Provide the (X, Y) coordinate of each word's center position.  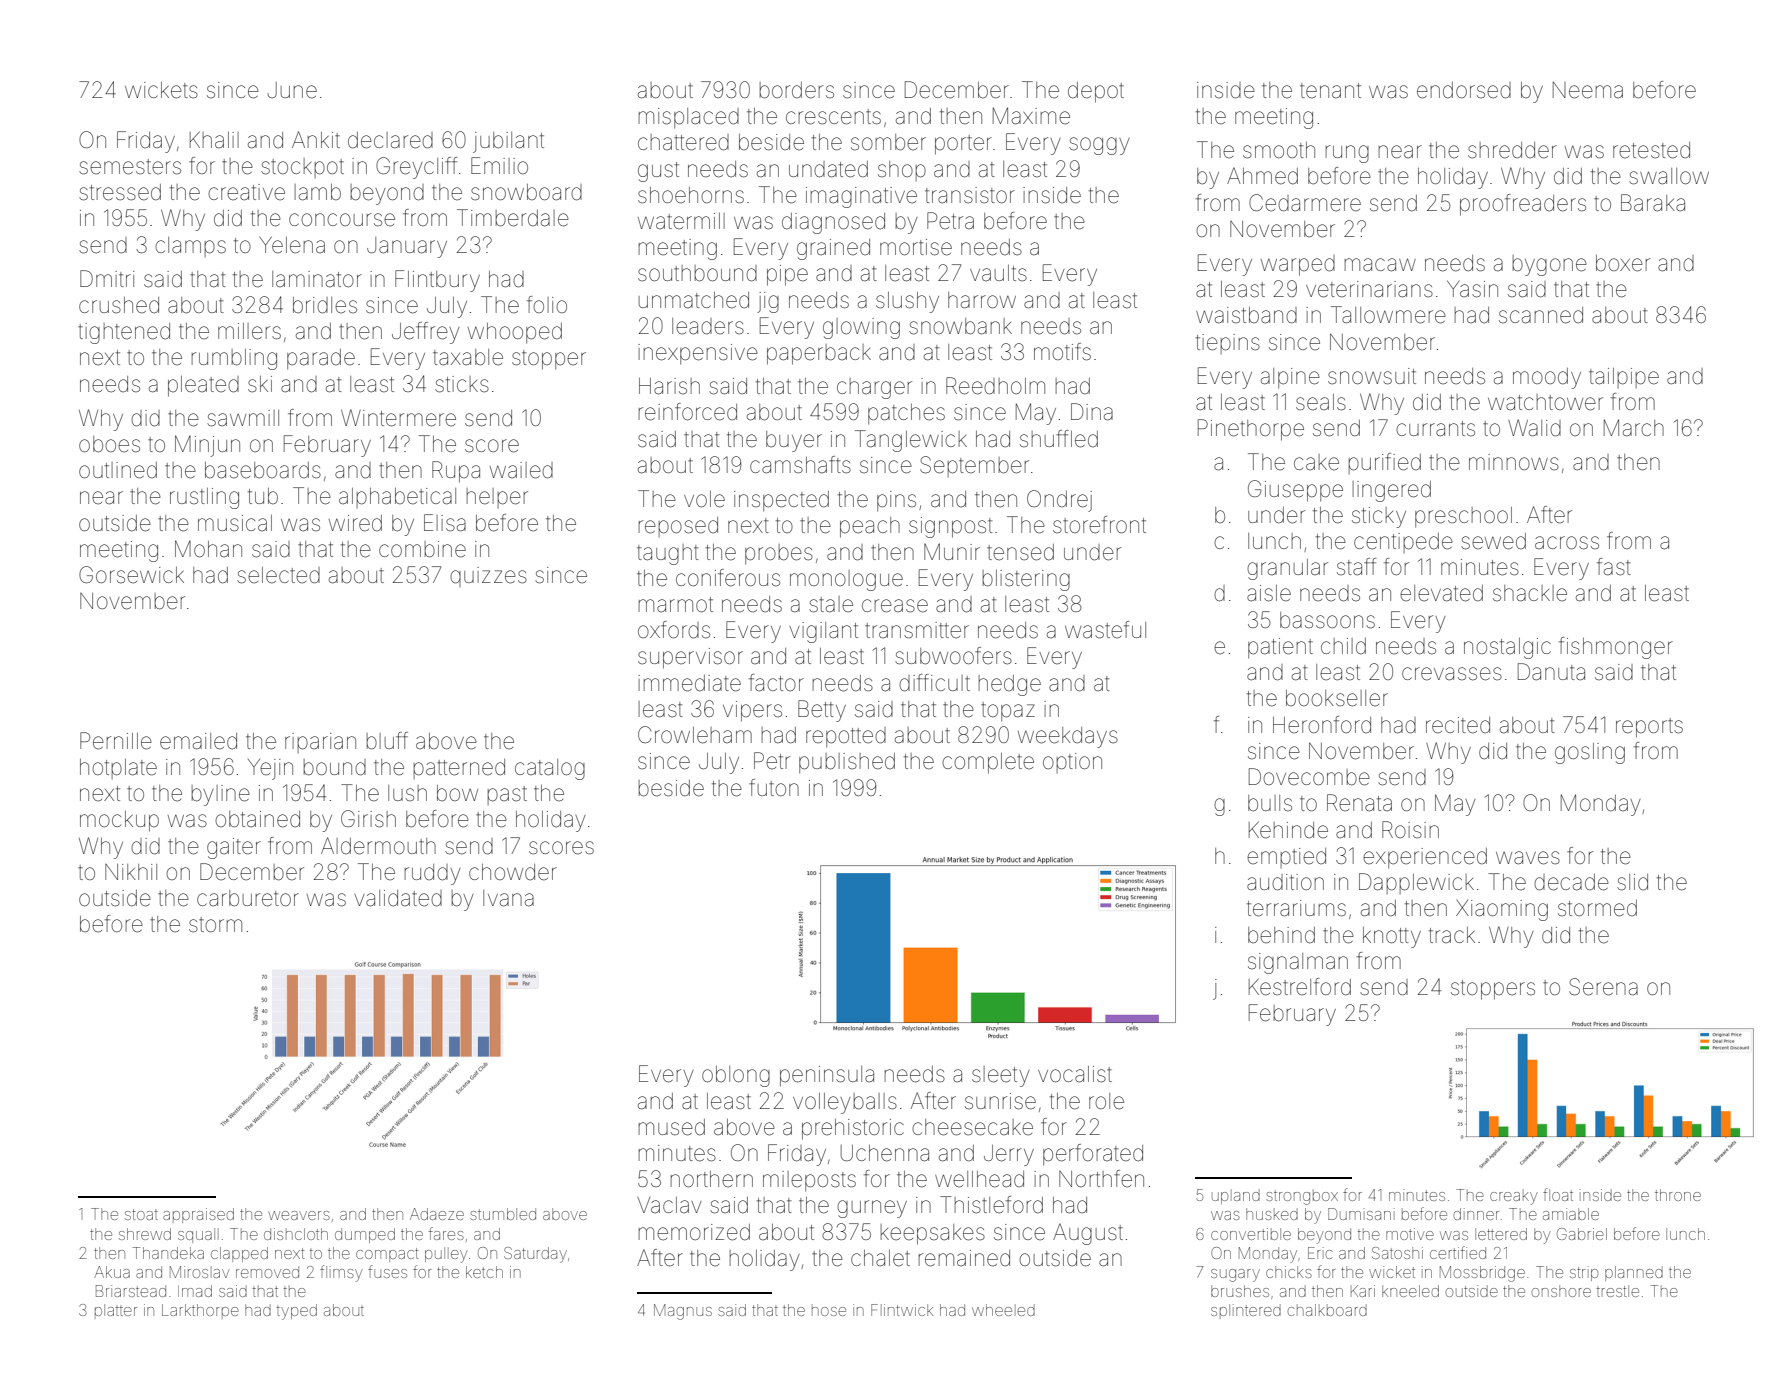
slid (1632, 882)
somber (888, 142)
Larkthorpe (200, 1311)
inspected (781, 501)
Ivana (508, 898)
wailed (521, 470)
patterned (459, 769)
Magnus (683, 1312)
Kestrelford (1300, 987)
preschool (1463, 517)
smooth (1279, 150)
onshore (1561, 1291)
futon (774, 787)
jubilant (508, 142)
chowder (513, 872)
